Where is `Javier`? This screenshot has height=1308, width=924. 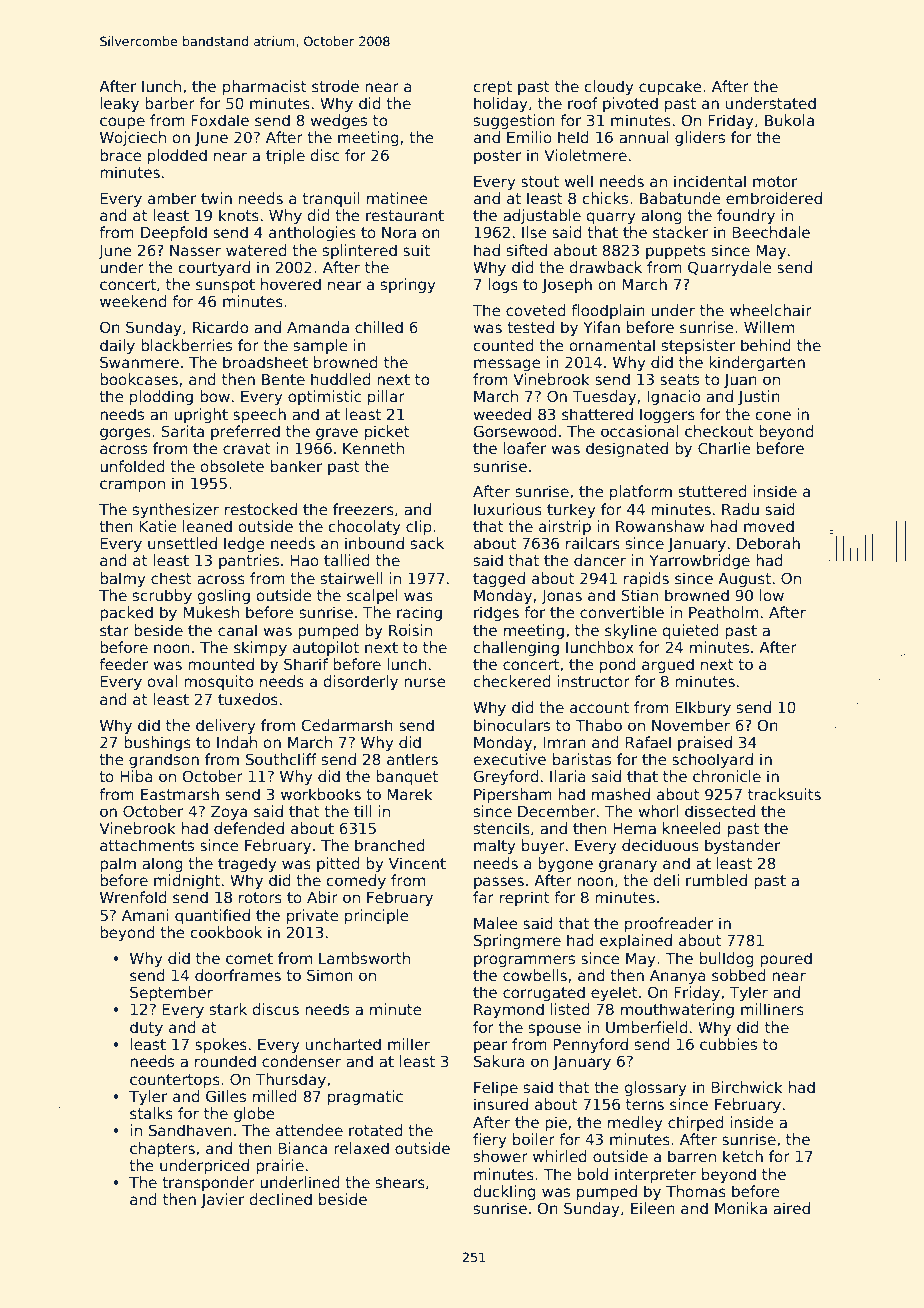
Javier is located at coordinates (223, 1200).
